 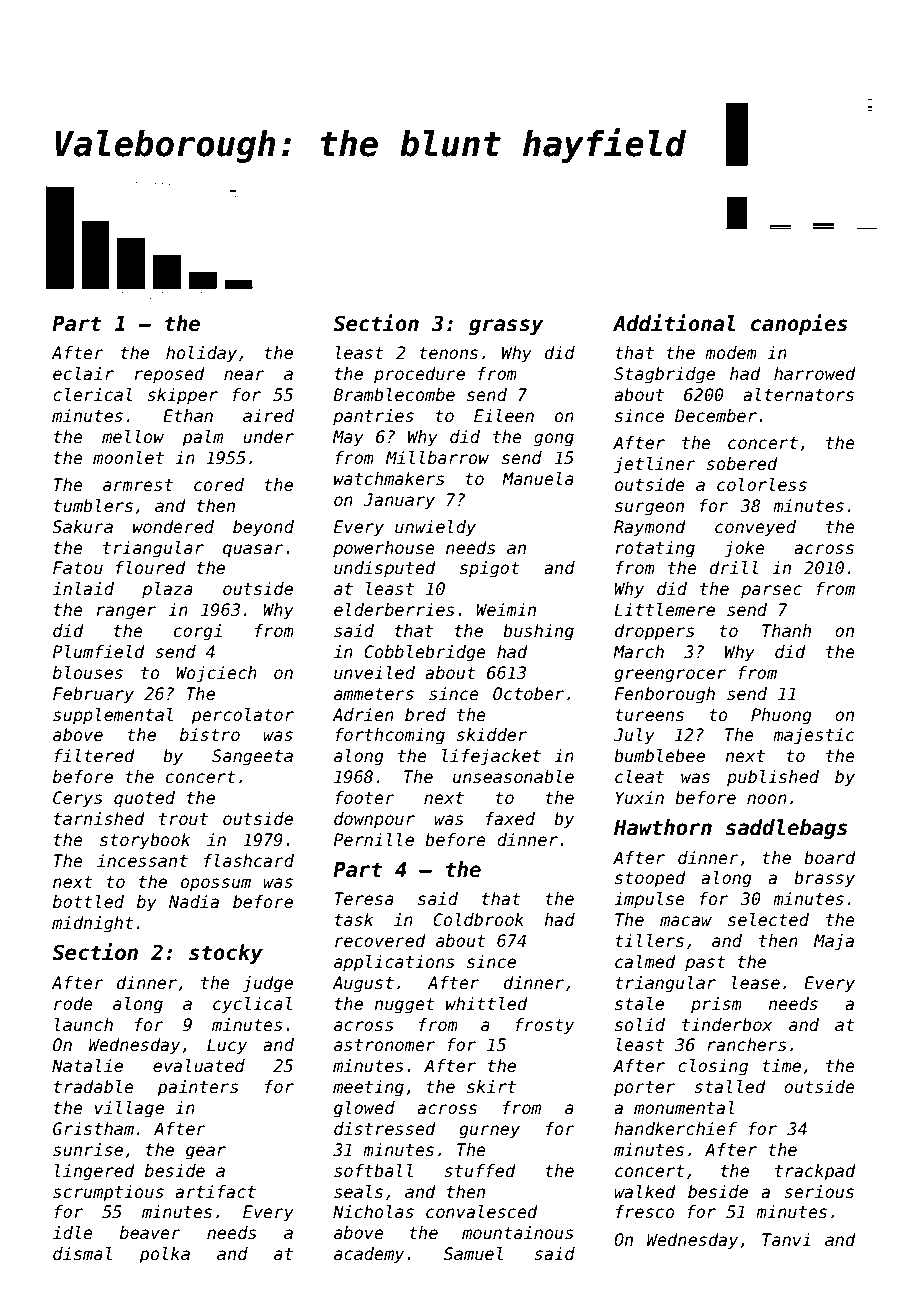 What do you see at coordinates (88, 1150) in the screenshot?
I see `sunrise` at bounding box center [88, 1150].
